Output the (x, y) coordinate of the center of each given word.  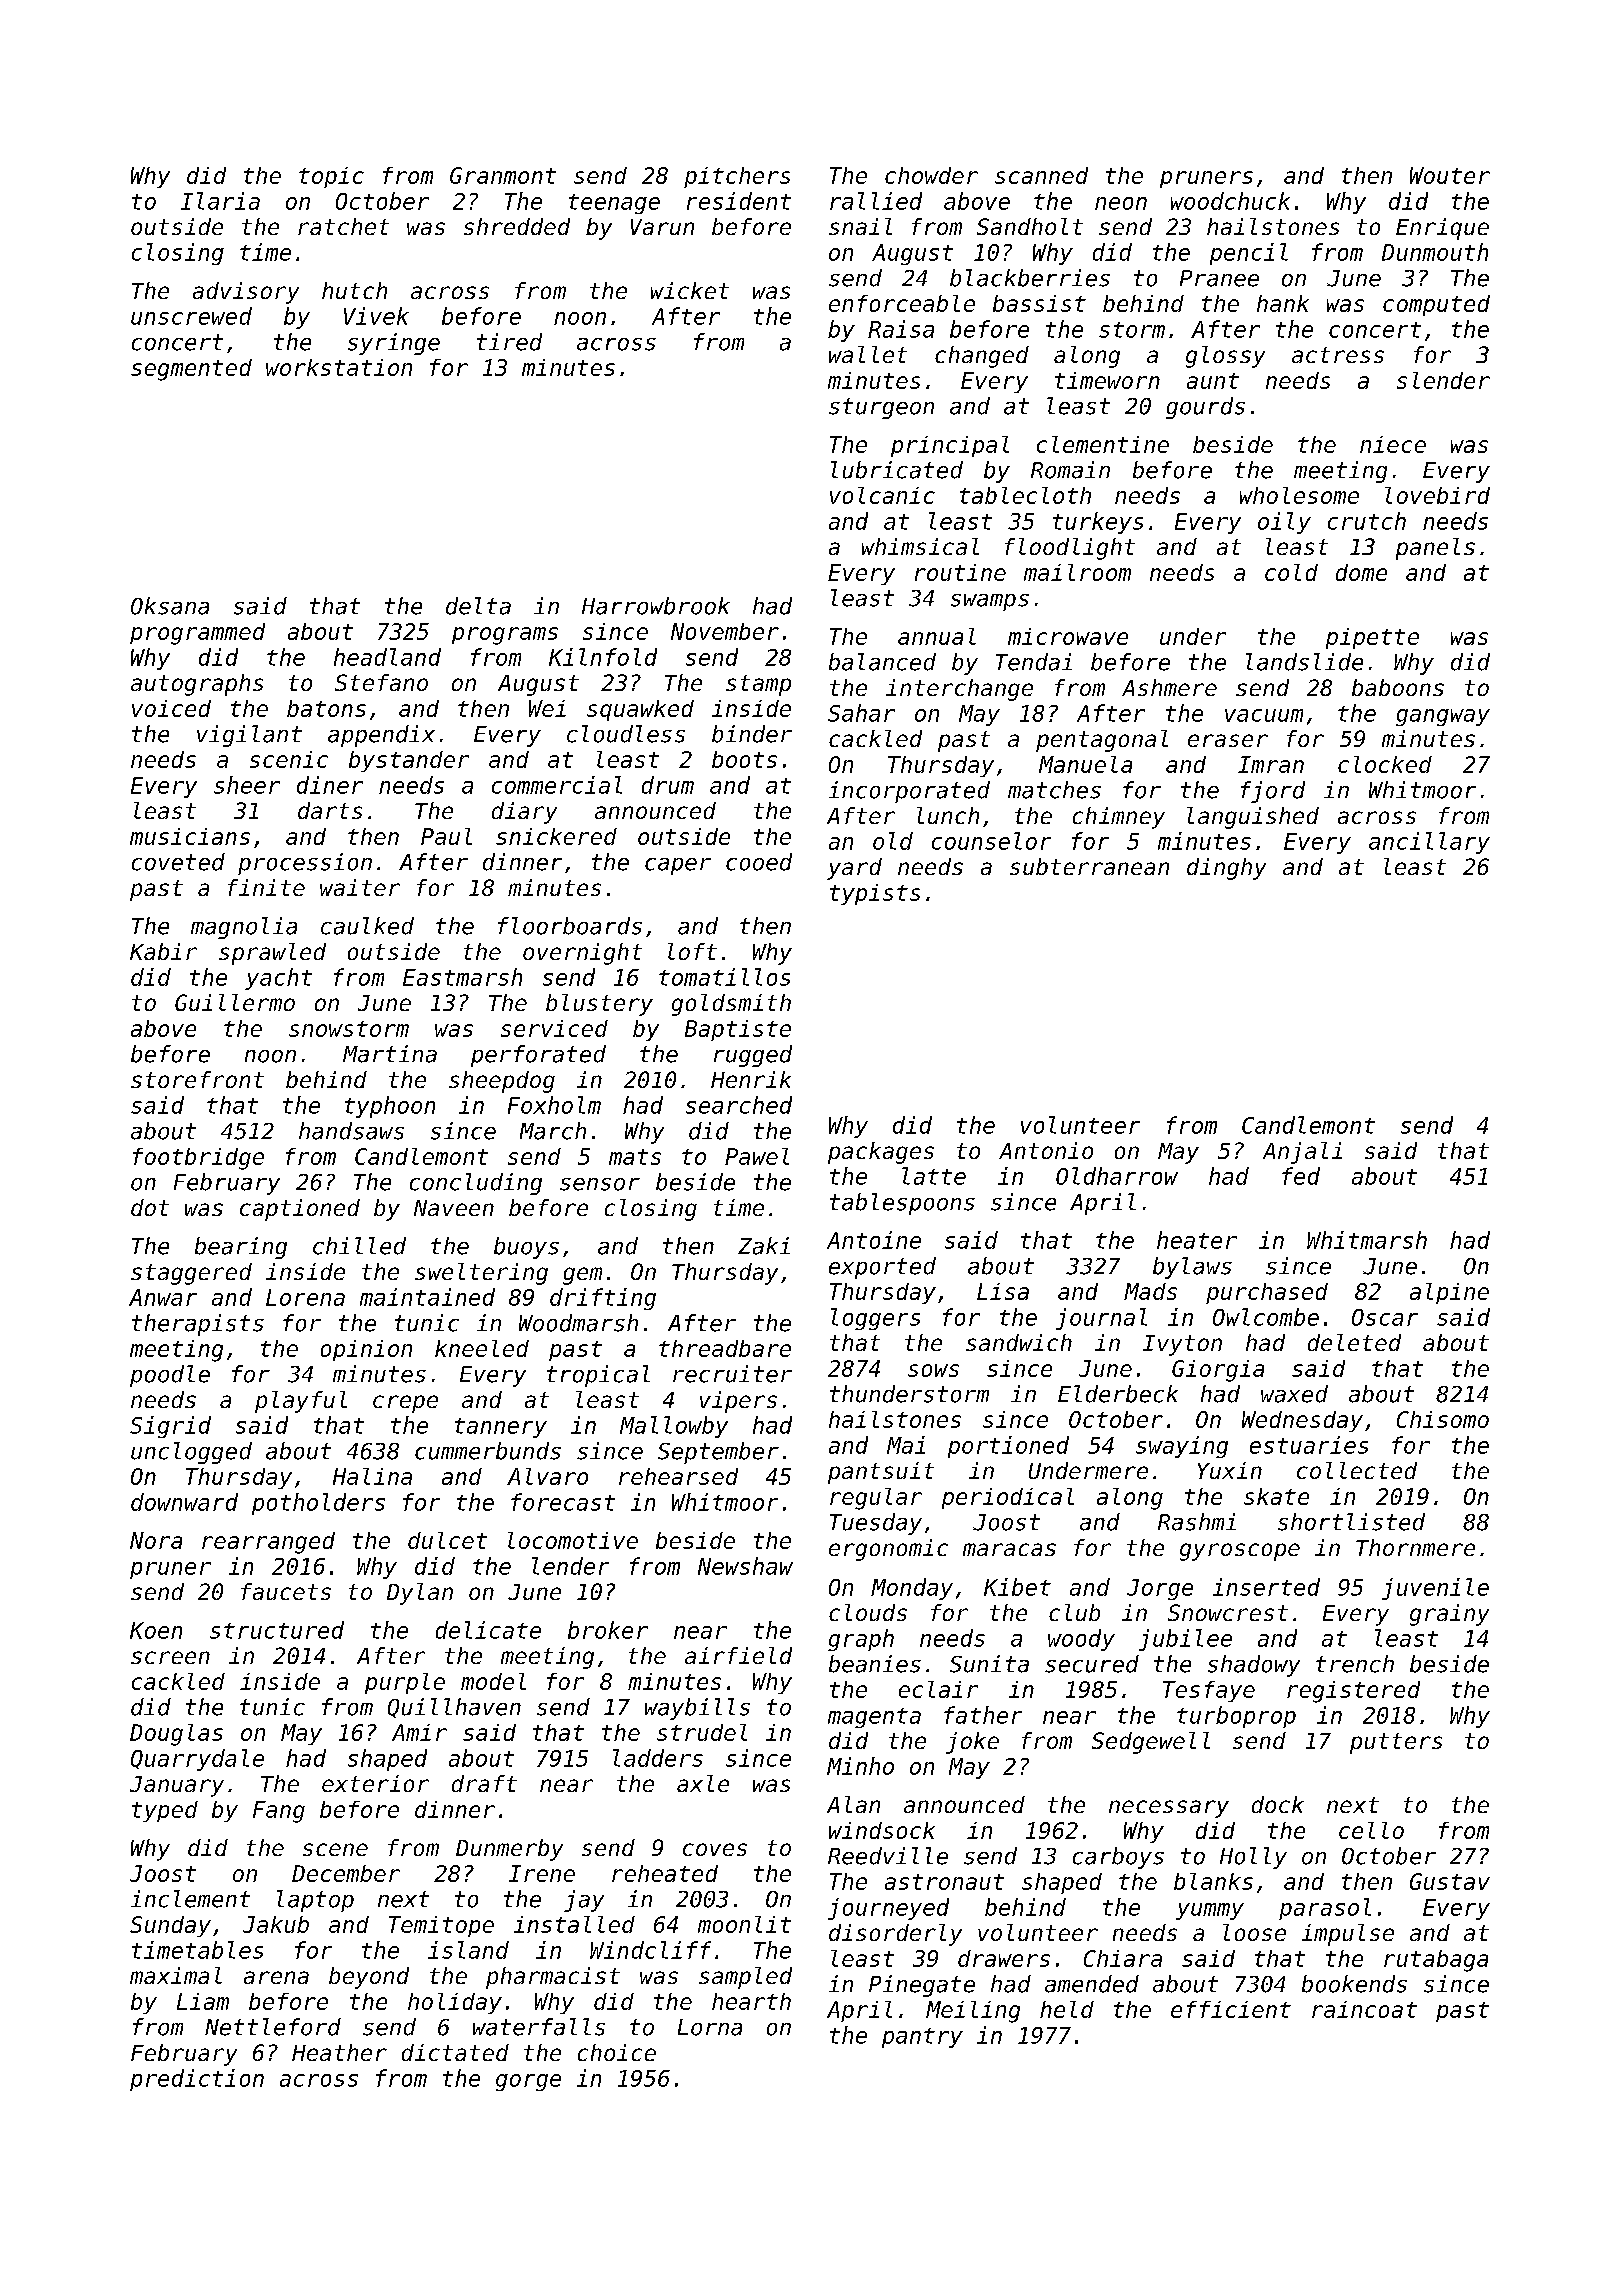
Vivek (376, 316)
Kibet (1017, 1587)
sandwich (1019, 1342)
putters (1396, 1743)
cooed (759, 862)
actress (1338, 355)
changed (982, 357)
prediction (197, 2080)
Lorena (305, 1297)
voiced (171, 708)
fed (1301, 1176)
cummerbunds (488, 1451)
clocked (1385, 764)
